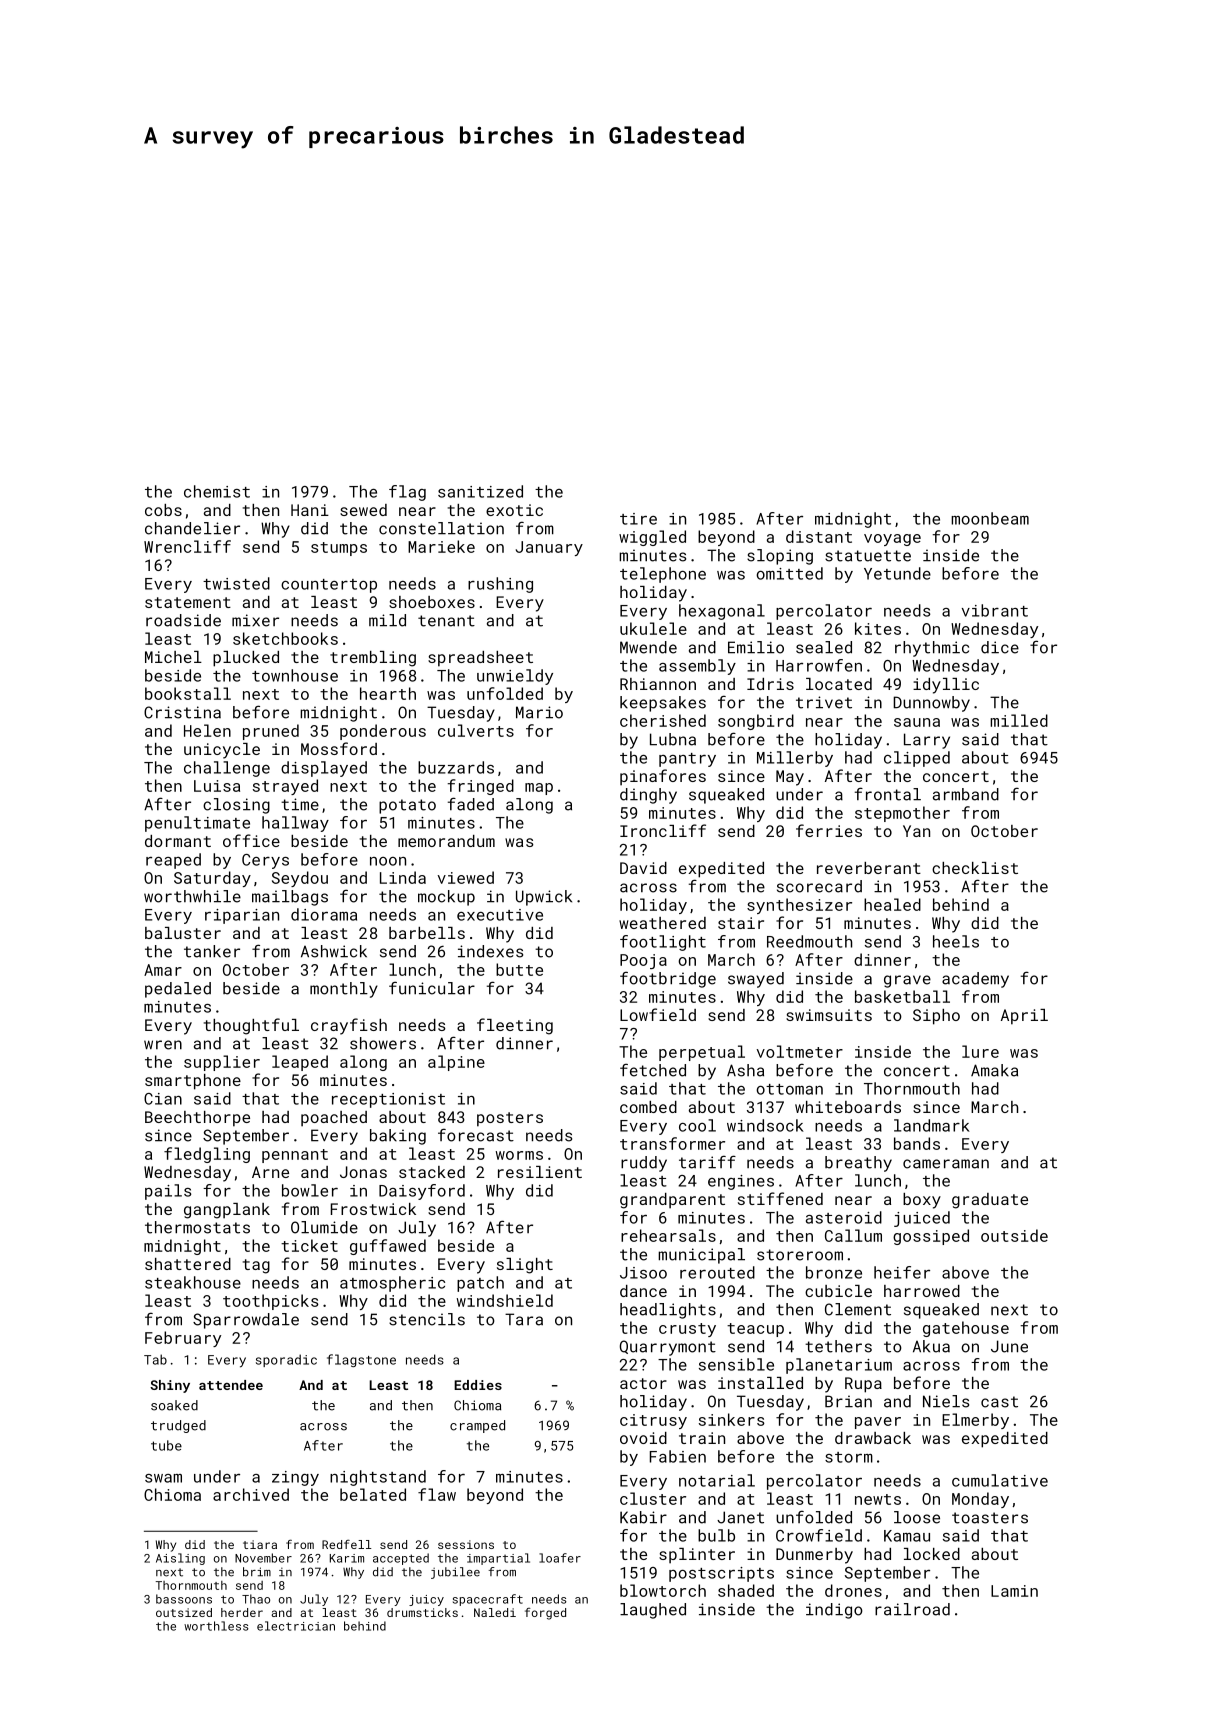 The image size is (1211, 1713). What do you see at coordinates (853, 1590) in the screenshot?
I see `drones` at bounding box center [853, 1590].
